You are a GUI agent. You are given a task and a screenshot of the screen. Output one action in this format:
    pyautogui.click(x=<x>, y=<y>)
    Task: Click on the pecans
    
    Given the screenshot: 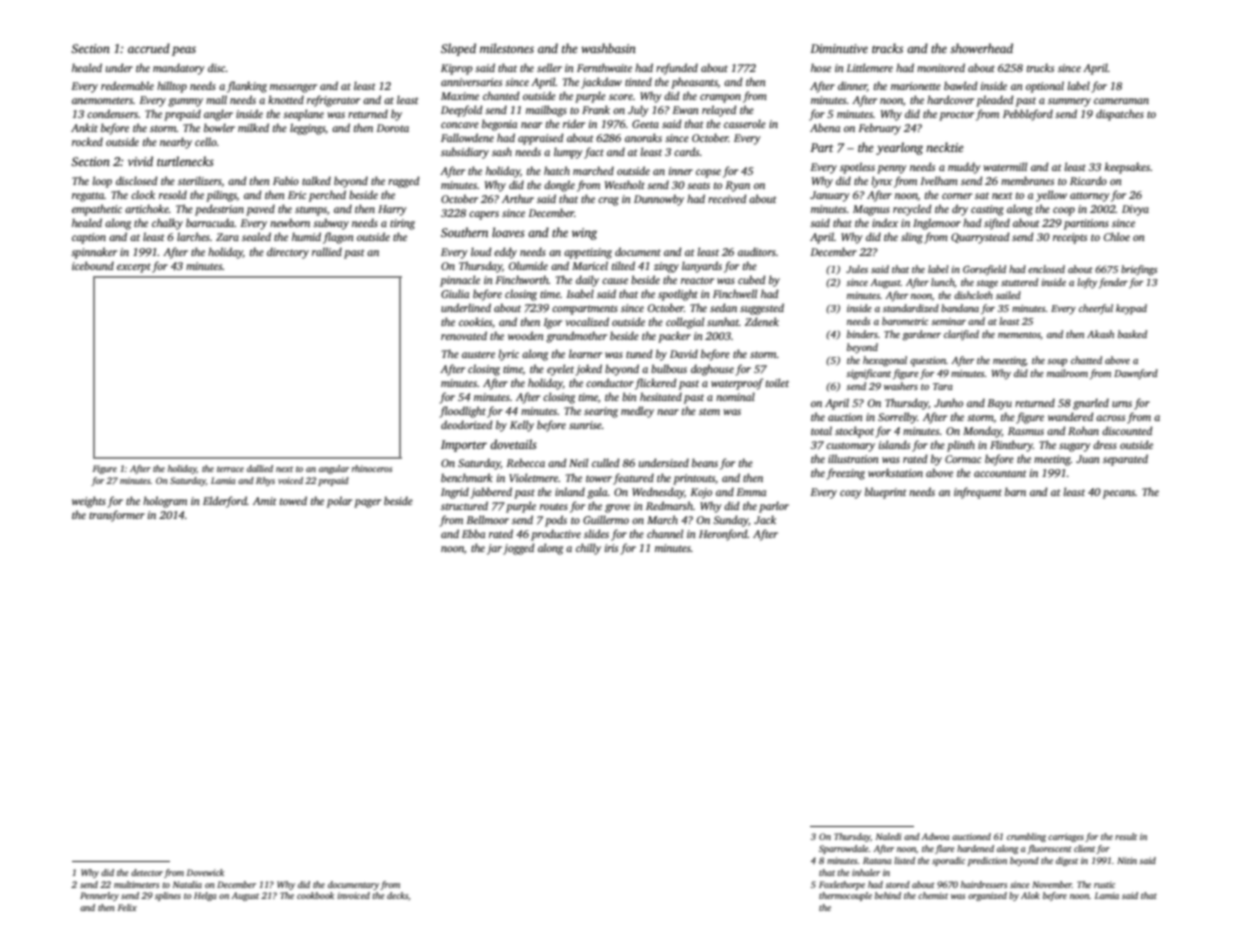 What is the action you would take?
    pyautogui.click(x=1119, y=494)
